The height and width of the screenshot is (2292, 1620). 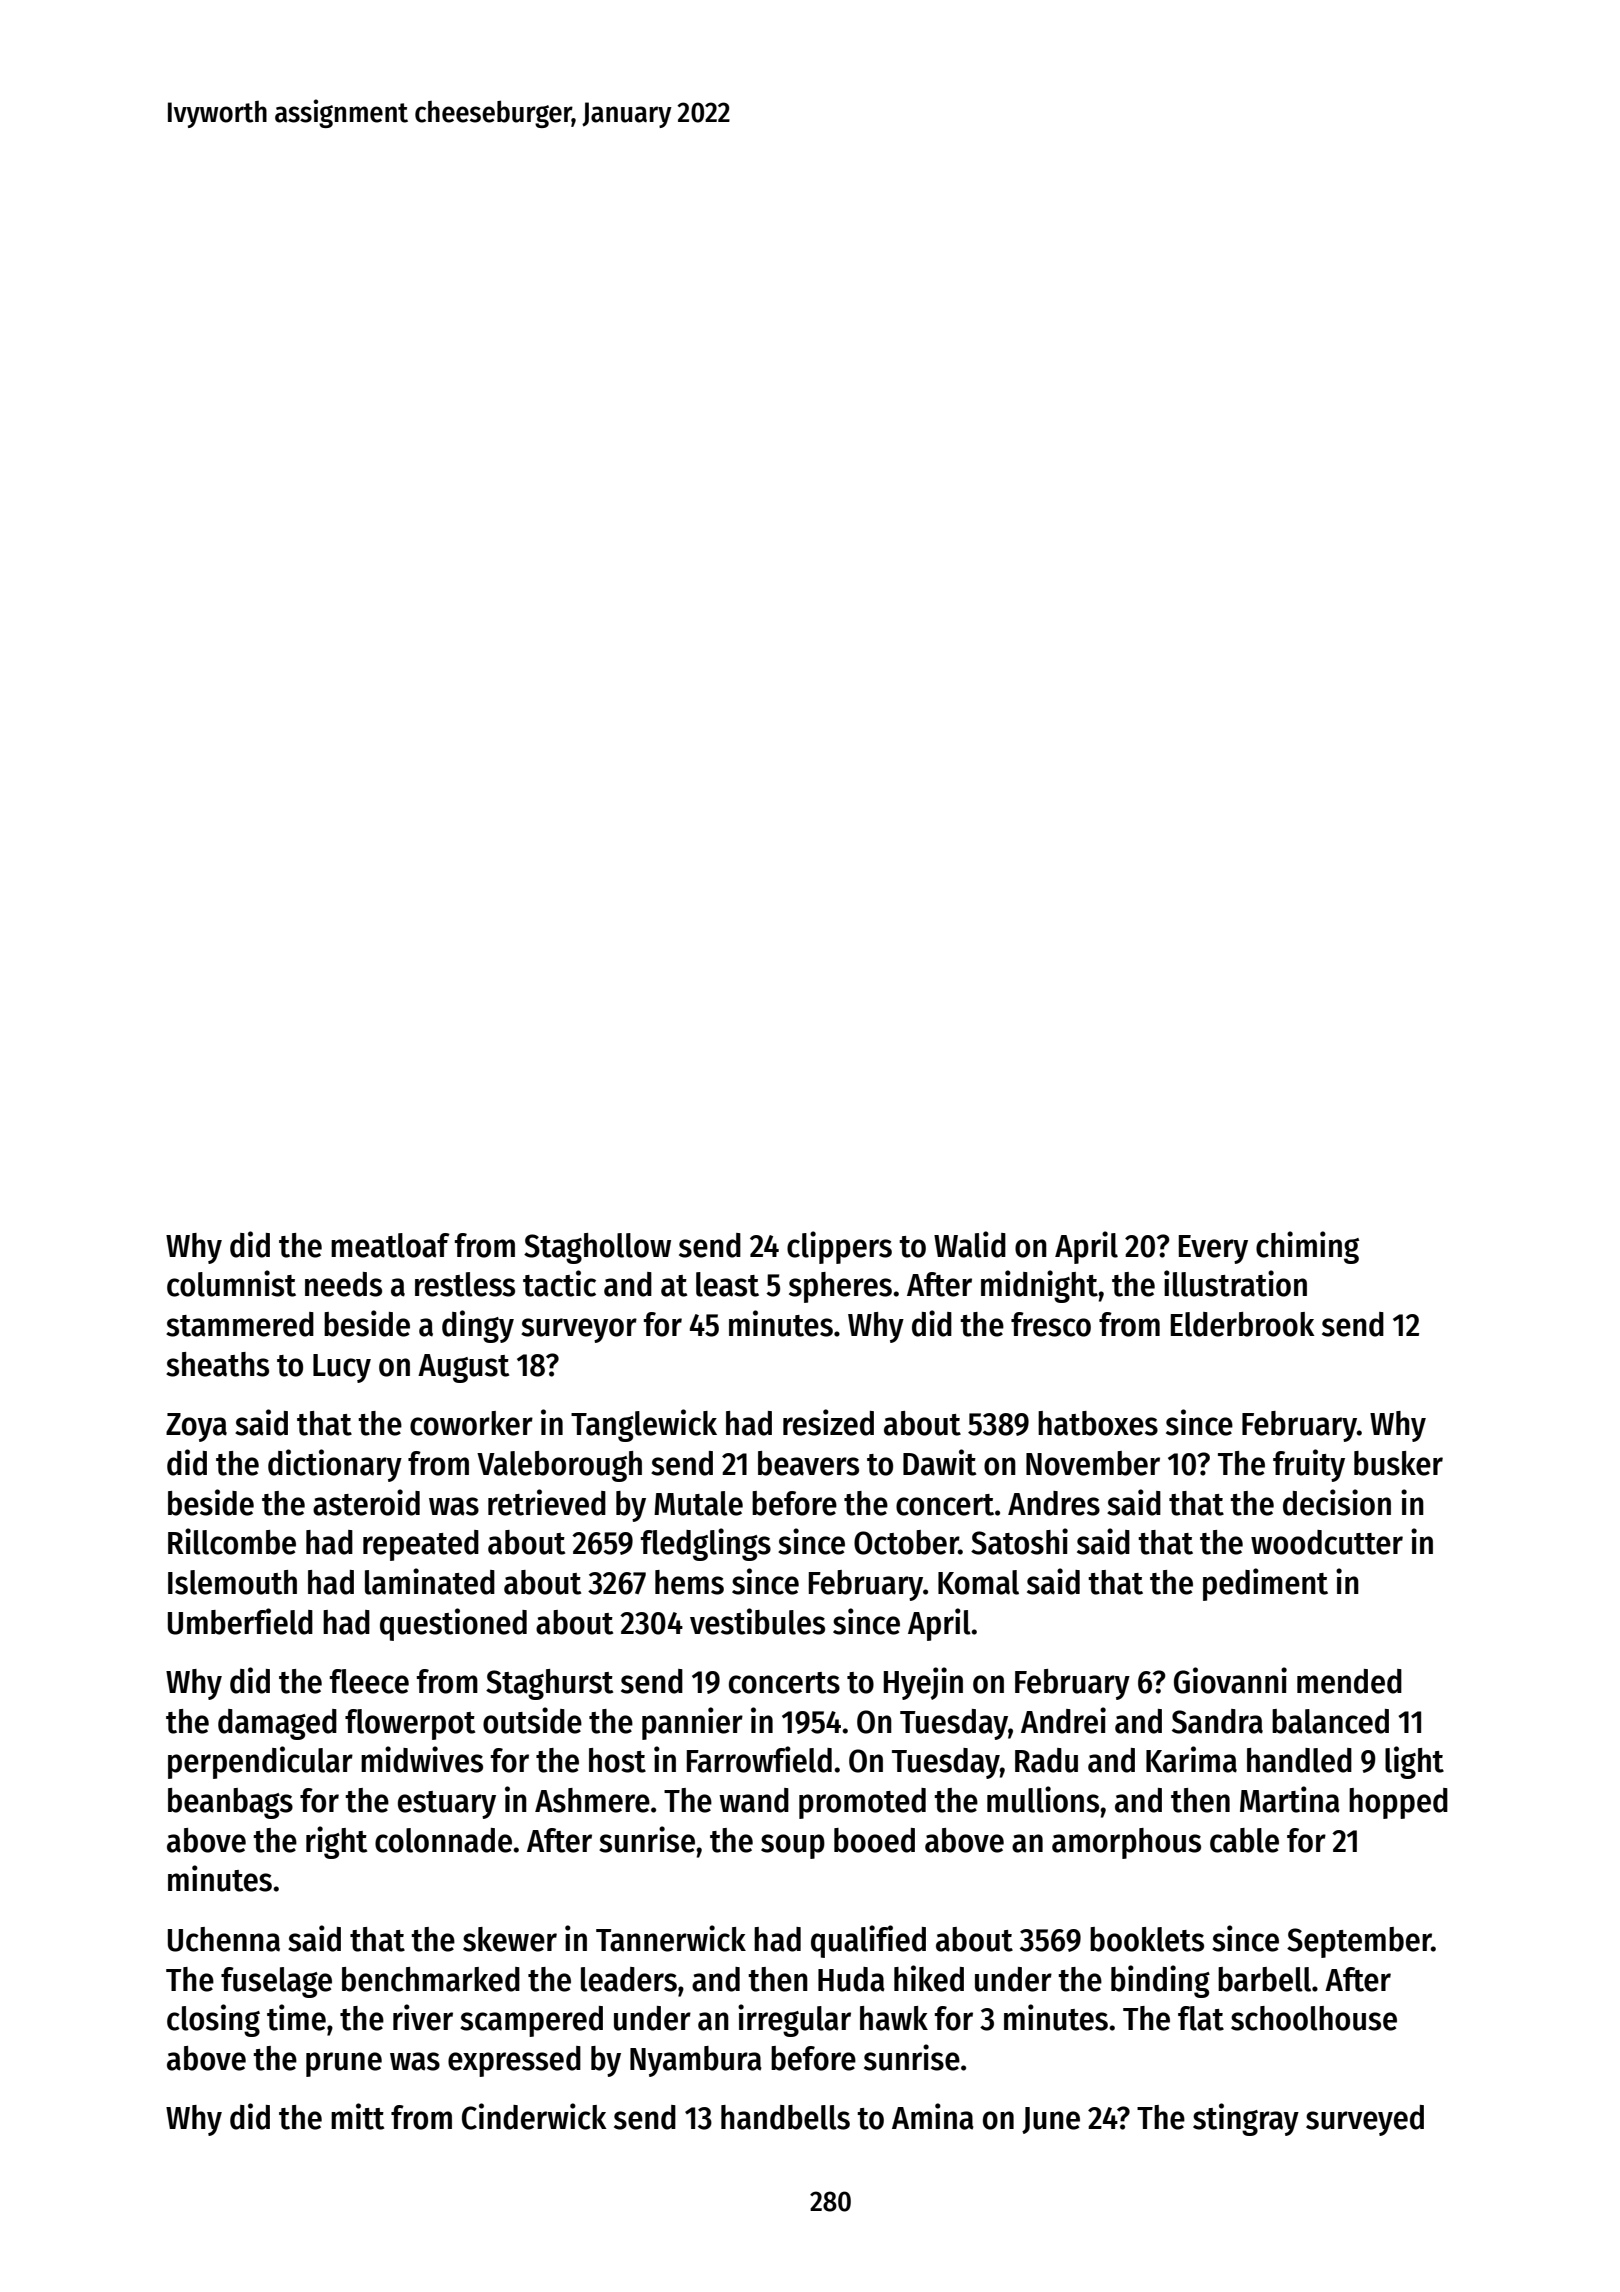 I want to click on vestibules, so click(x=757, y=1621).
